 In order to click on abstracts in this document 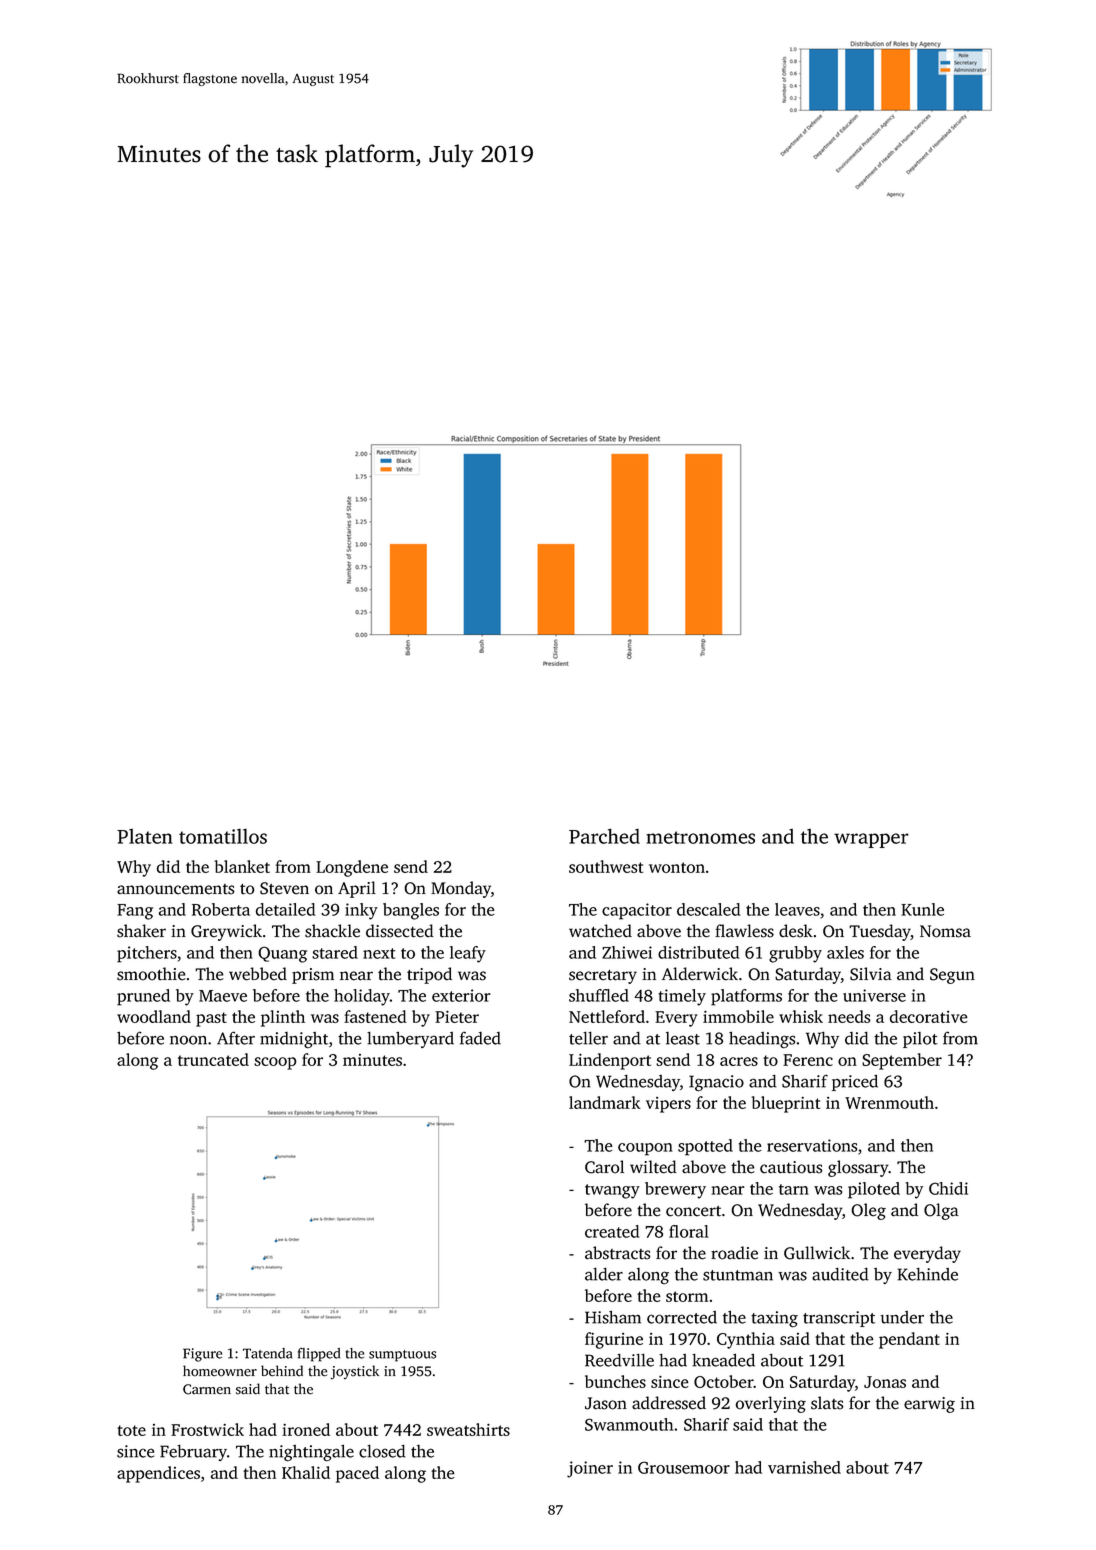, I will do `click(617, 1253)`.
